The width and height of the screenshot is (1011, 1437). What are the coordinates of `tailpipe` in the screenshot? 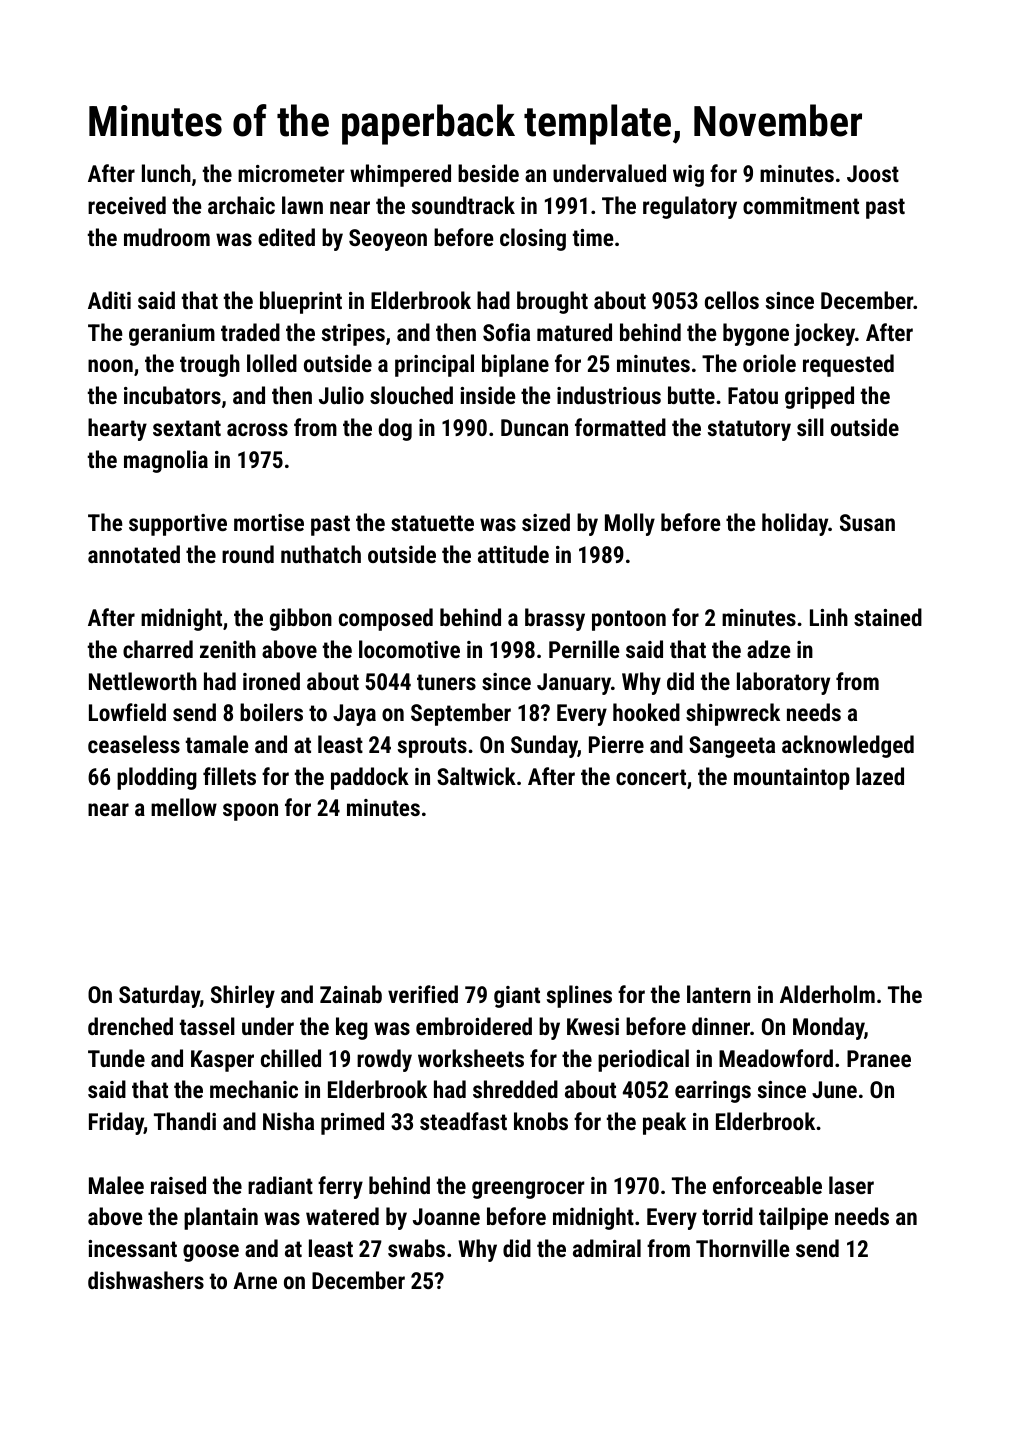 It's located at (793, 1218).
